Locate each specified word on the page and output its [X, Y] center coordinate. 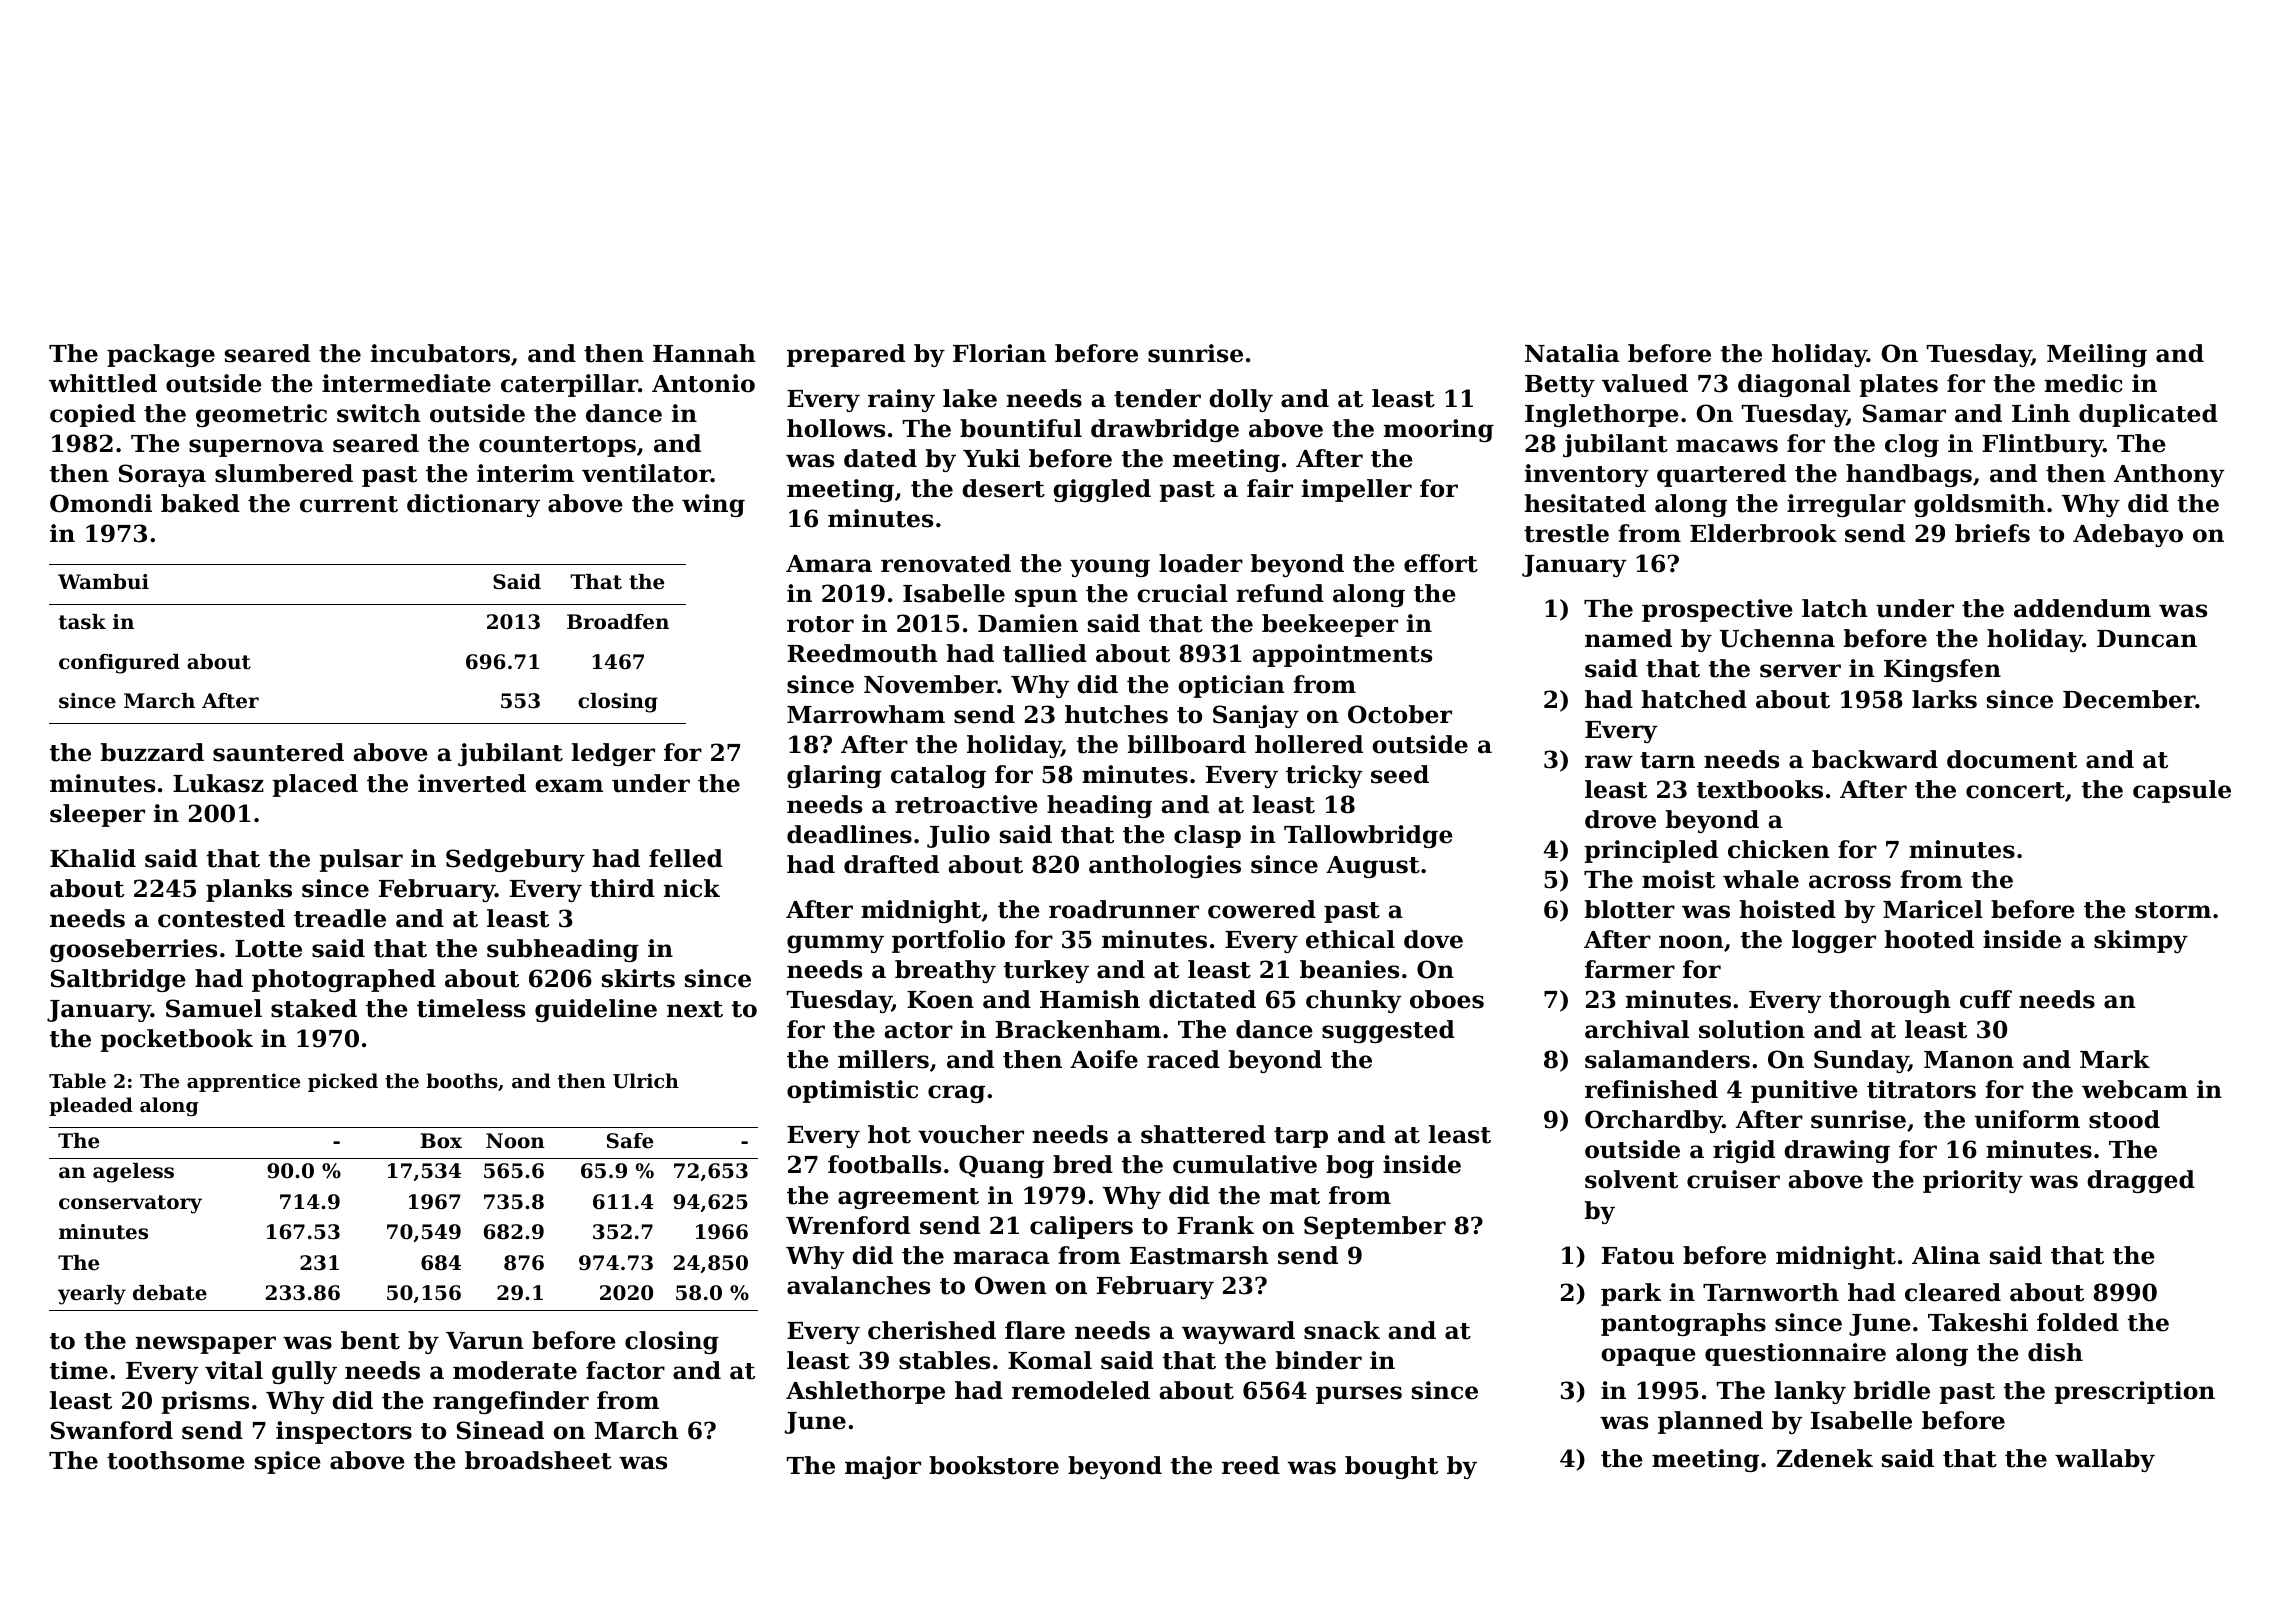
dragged [2141, 1181]
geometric [261, 415]
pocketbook [177, 1040]
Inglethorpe [1602, 415]
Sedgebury [515, 860]
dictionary [473, 505]
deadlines [849, 834]
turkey [1046, 971]
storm [2173, 910]
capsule [2182, 791]
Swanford [112, 1430]
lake [970, 398]
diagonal [1794, 385]
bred [1083, 1164]
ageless [133, 1173]
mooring [1439, 430]
